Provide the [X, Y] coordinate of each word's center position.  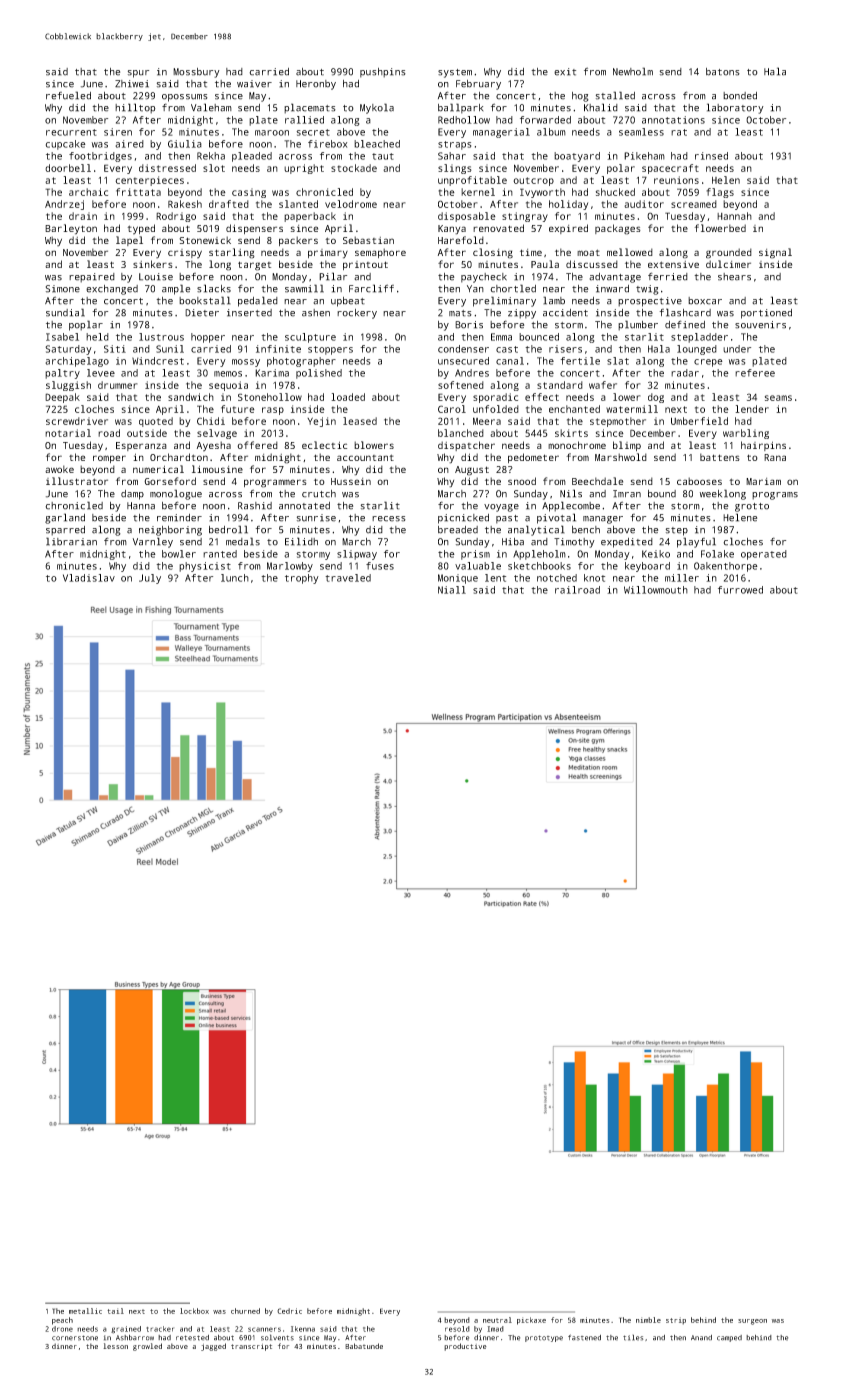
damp [132, 495]
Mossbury [196, 73]
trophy [302, 579]
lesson [115, 1346]
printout [365, 265]
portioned [766, 314]
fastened [584, 1337]
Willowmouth [656, 590]
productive [465, 1347]
